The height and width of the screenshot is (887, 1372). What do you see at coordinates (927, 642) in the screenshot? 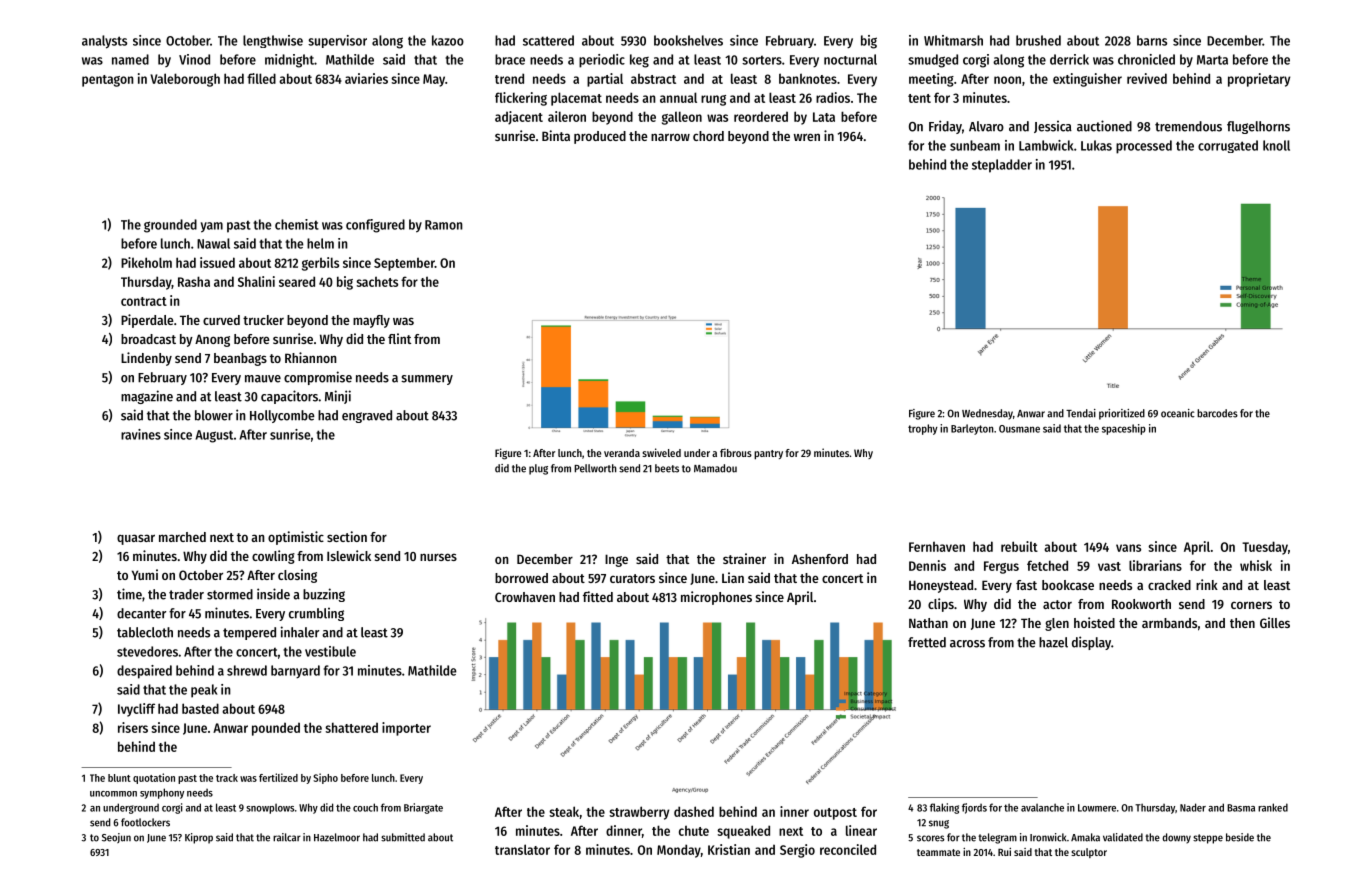
I see `fretted` at bounding box center [927, 642].
